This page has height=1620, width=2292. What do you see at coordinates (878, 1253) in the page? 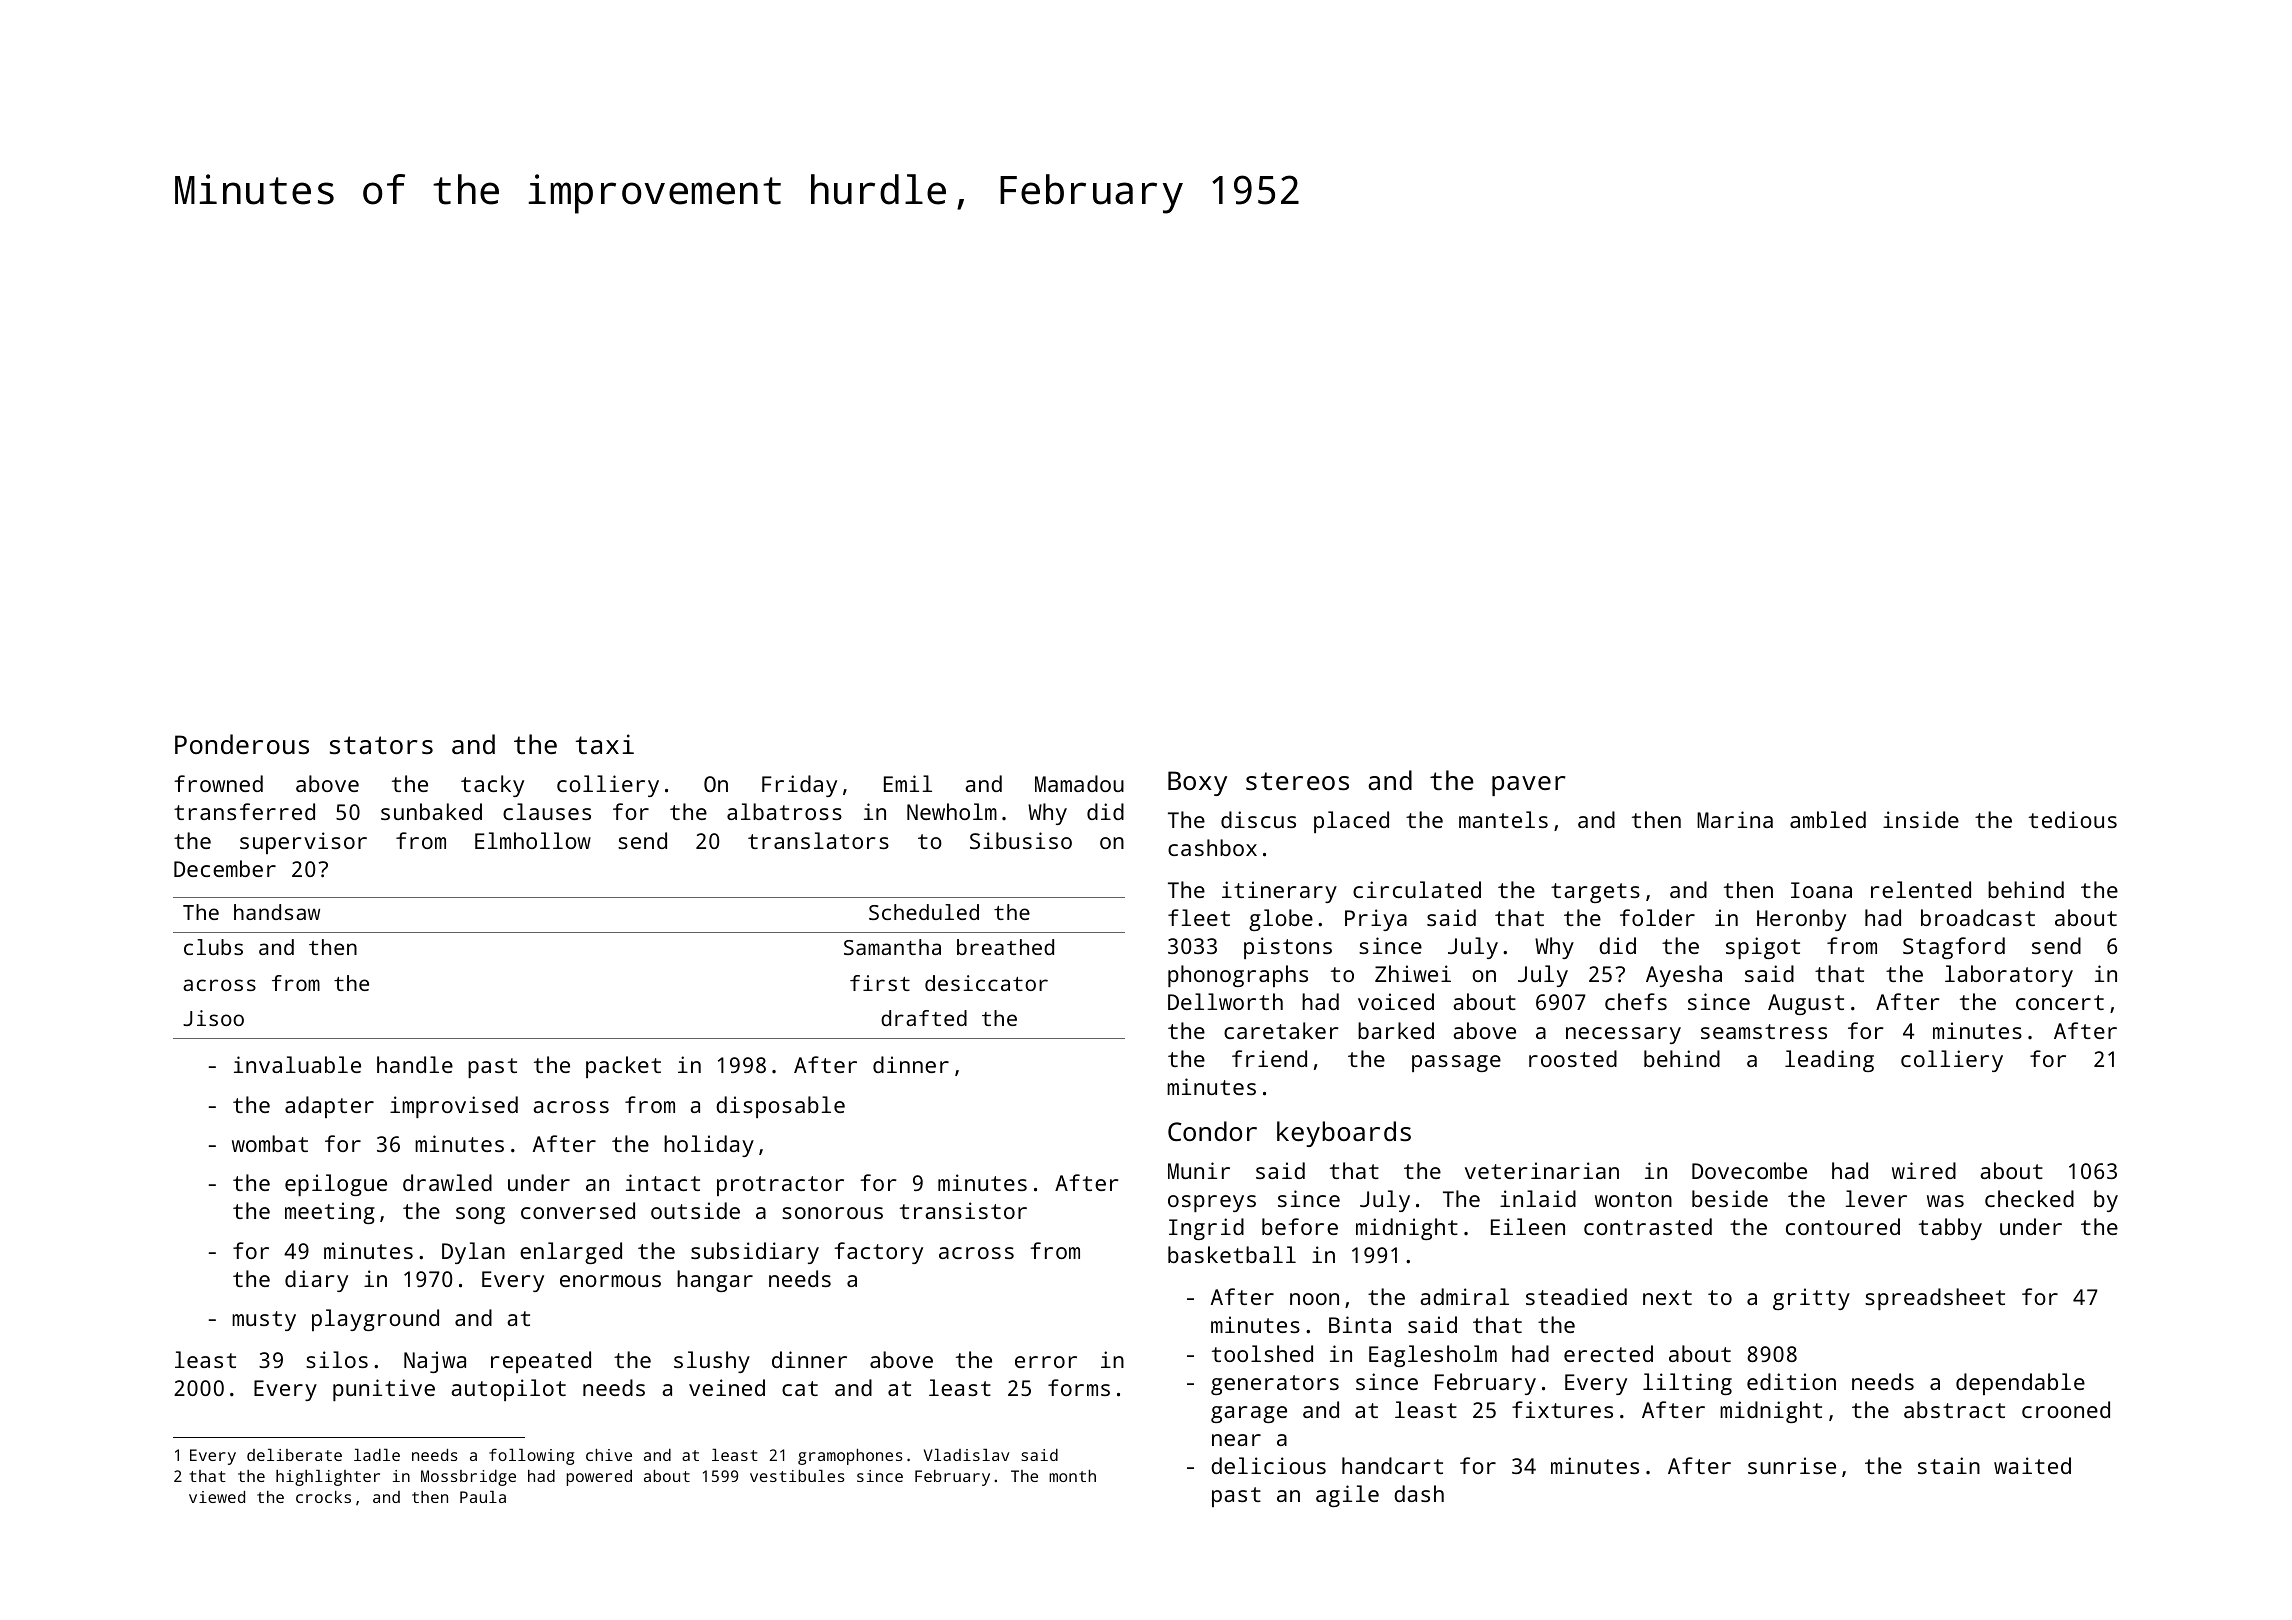
I see `factory` at bounding box center [878, 1253].
